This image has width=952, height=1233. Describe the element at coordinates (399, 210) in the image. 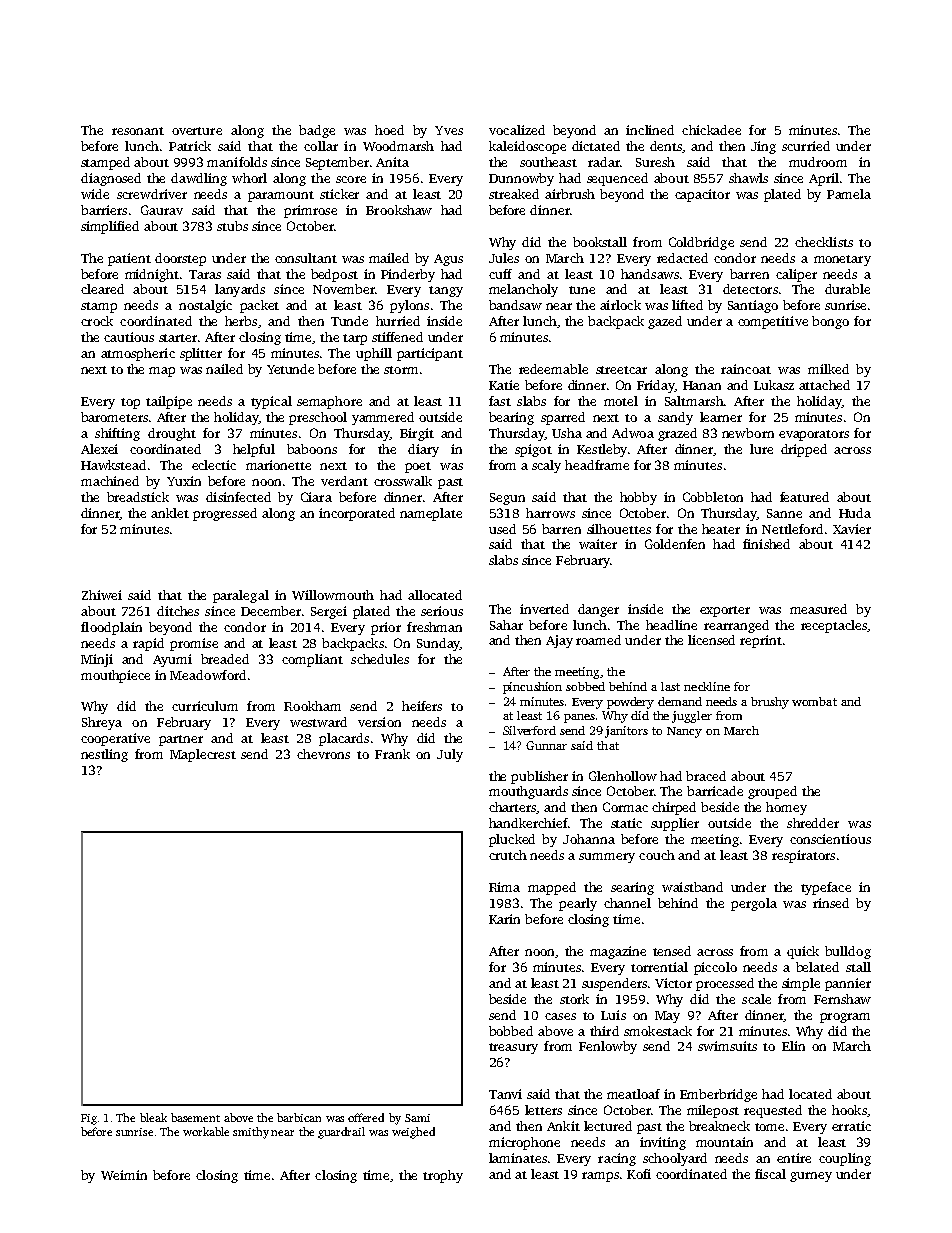

I see `Brookshaw` at that location.
